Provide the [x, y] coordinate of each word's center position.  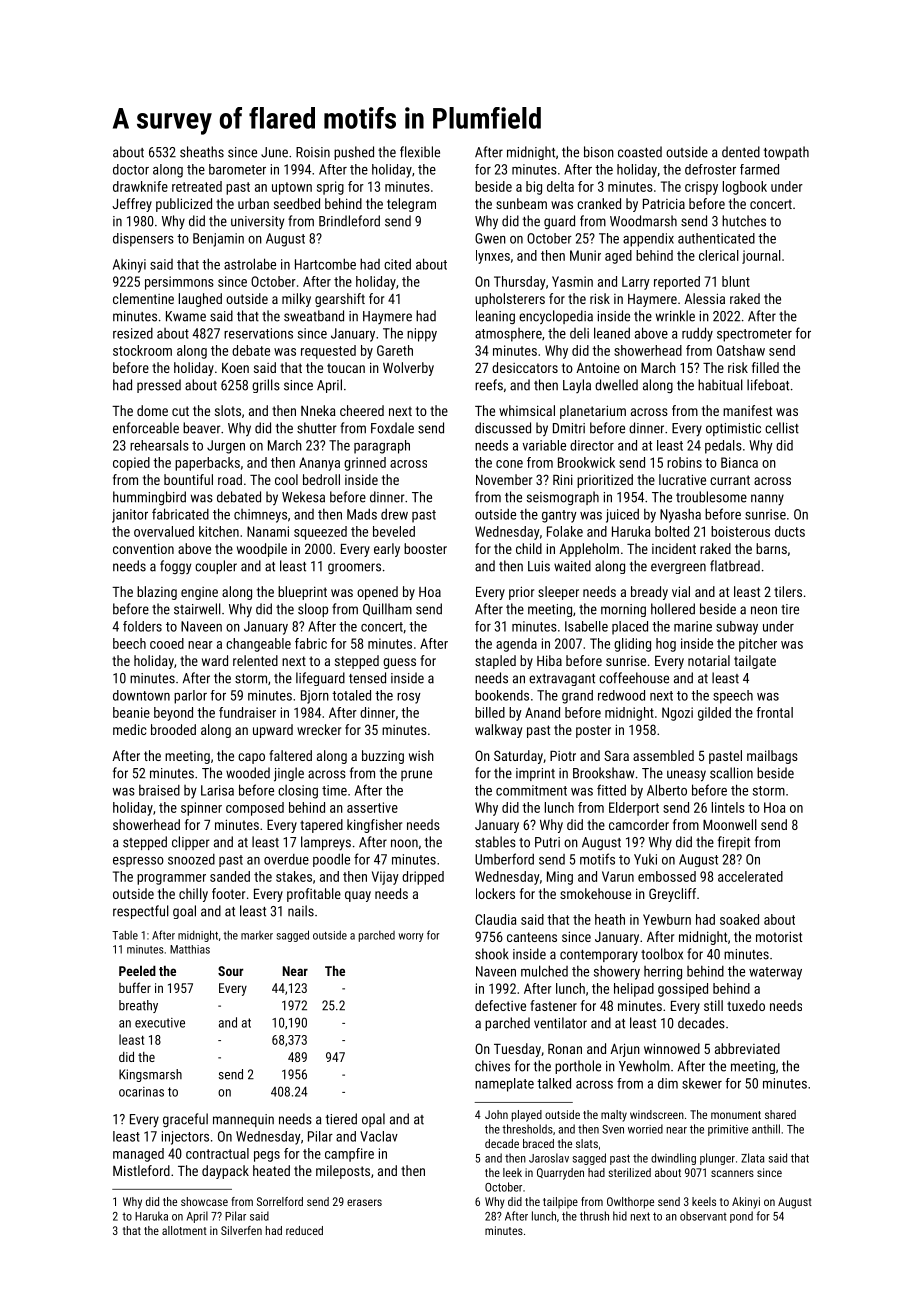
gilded [714, 714]
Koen [235, 368]
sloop [313, 610]
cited [397, 264]
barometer [237, 169]
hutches [744, 221]
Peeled [137, 970]
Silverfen [241, 1230]
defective [500, 1005]
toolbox [662, 954]
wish [421, 755]
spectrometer [754, 335]
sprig [330, 188]
